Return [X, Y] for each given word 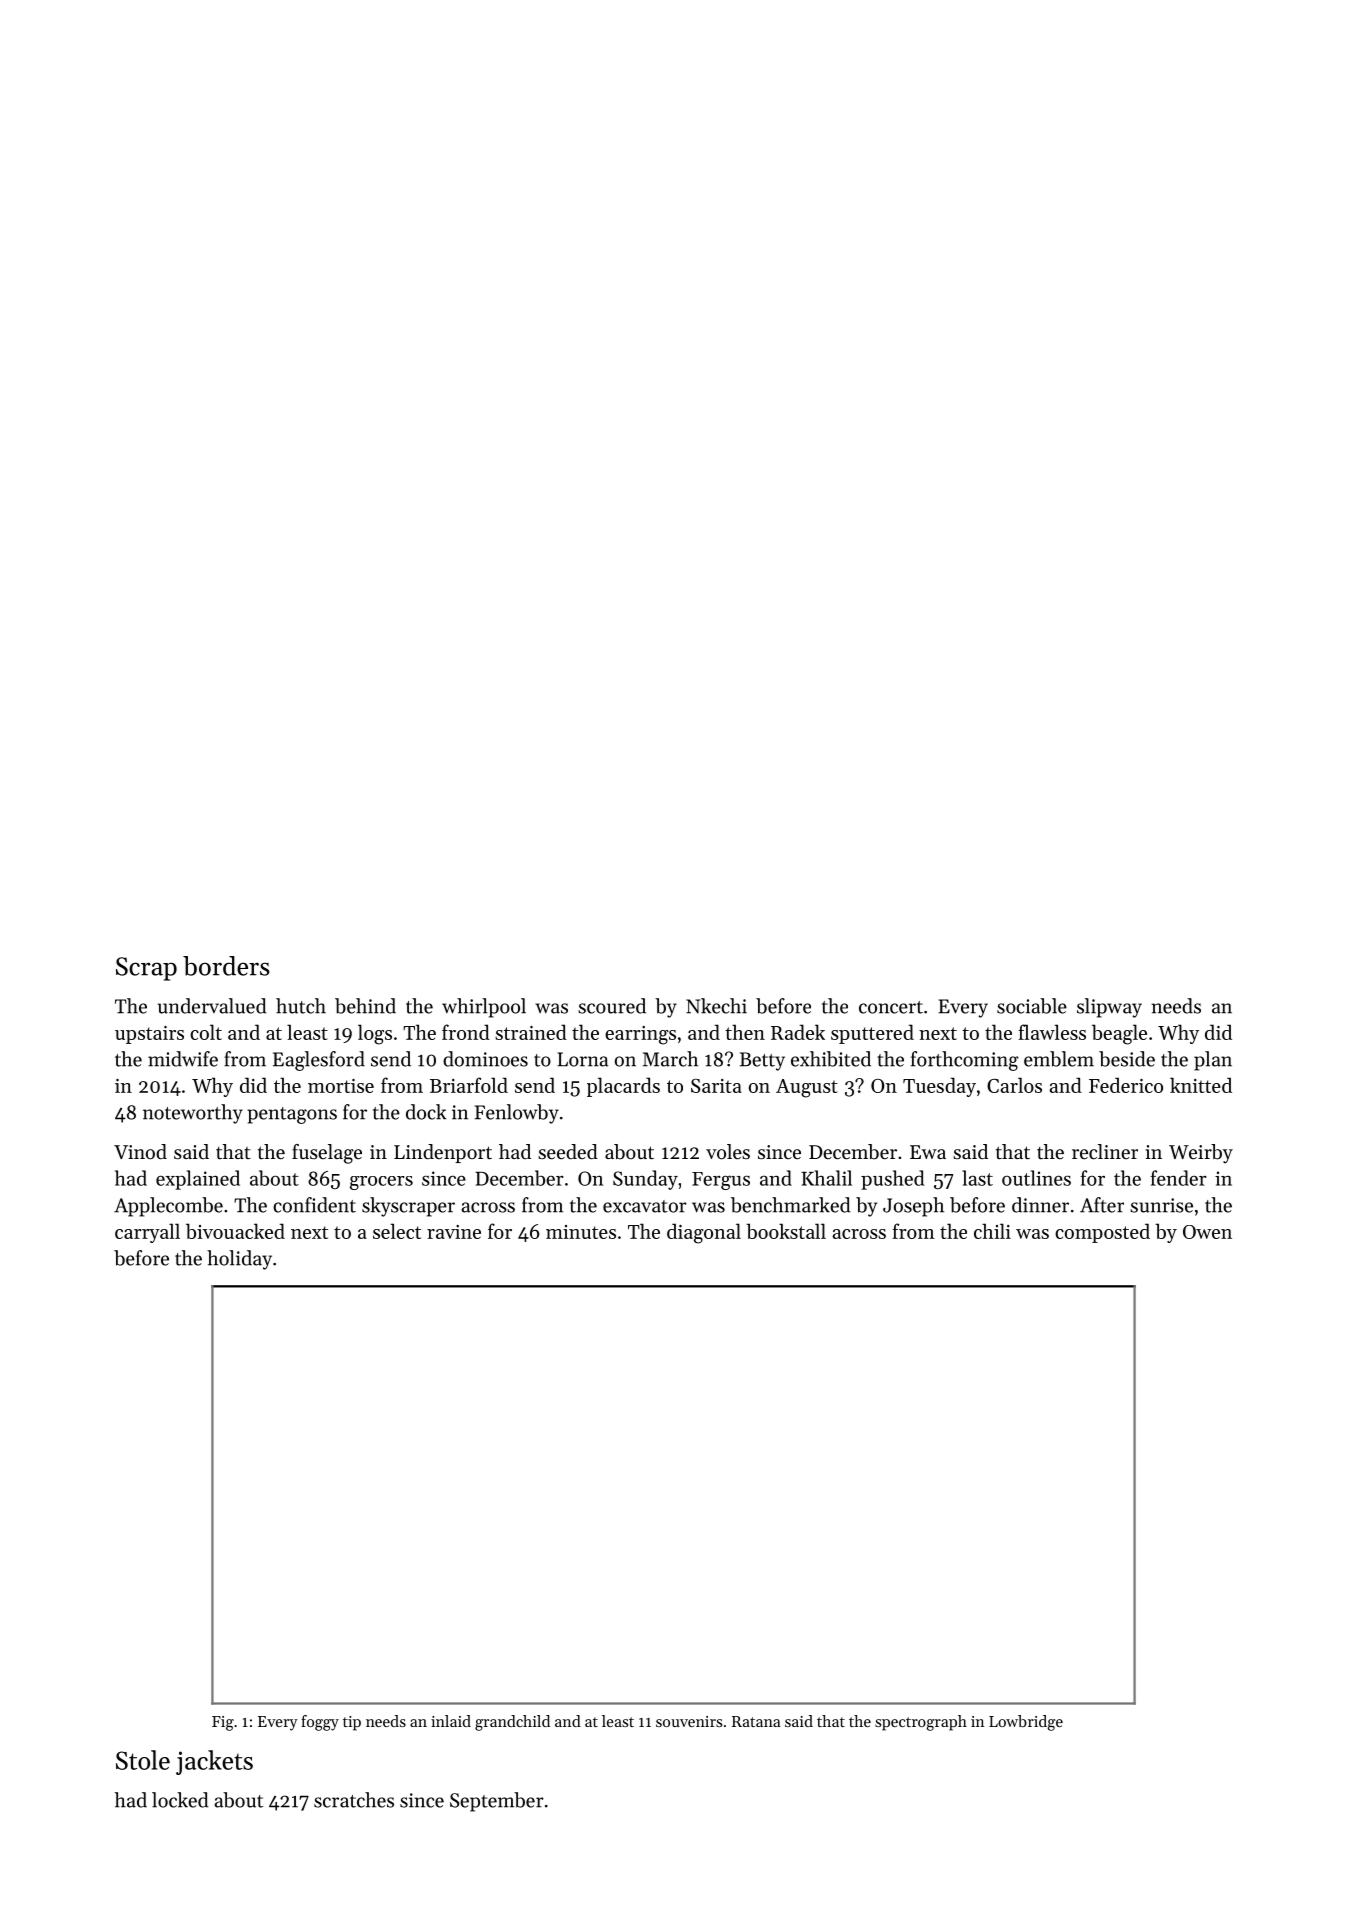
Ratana [756, 1721]
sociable [1032, 1006]
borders [226, 966]
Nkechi [716, 1006]
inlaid [451, 1721]
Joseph [913, 1207]
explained [198, 1180]
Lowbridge [1026, 1723]
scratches [354, 1800]
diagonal [704, 1233]
